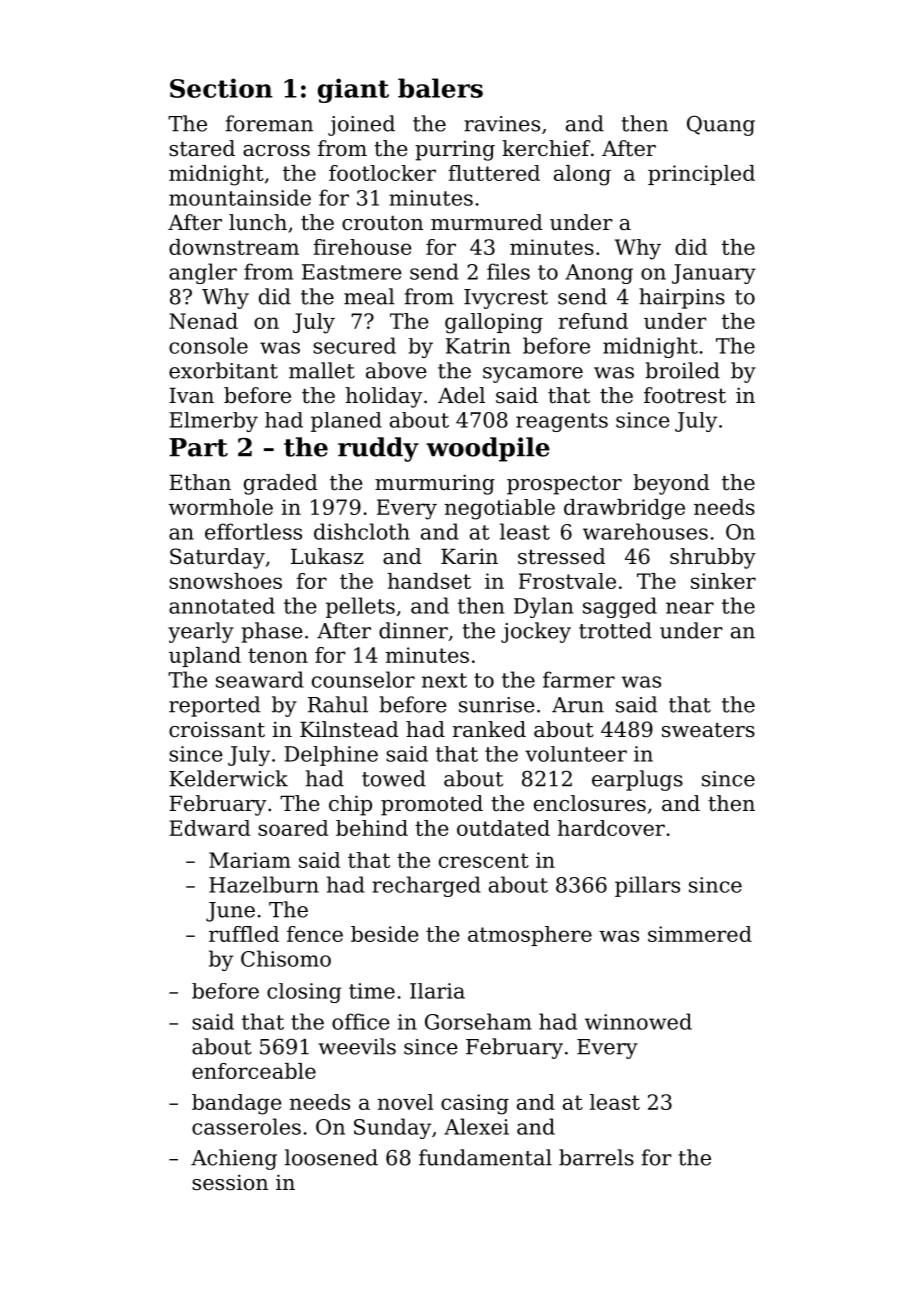 This screenshot has height=1311, width=924. Describe the element at coordinates (701, 175) in the screenshot. I see `principled` at that location.
